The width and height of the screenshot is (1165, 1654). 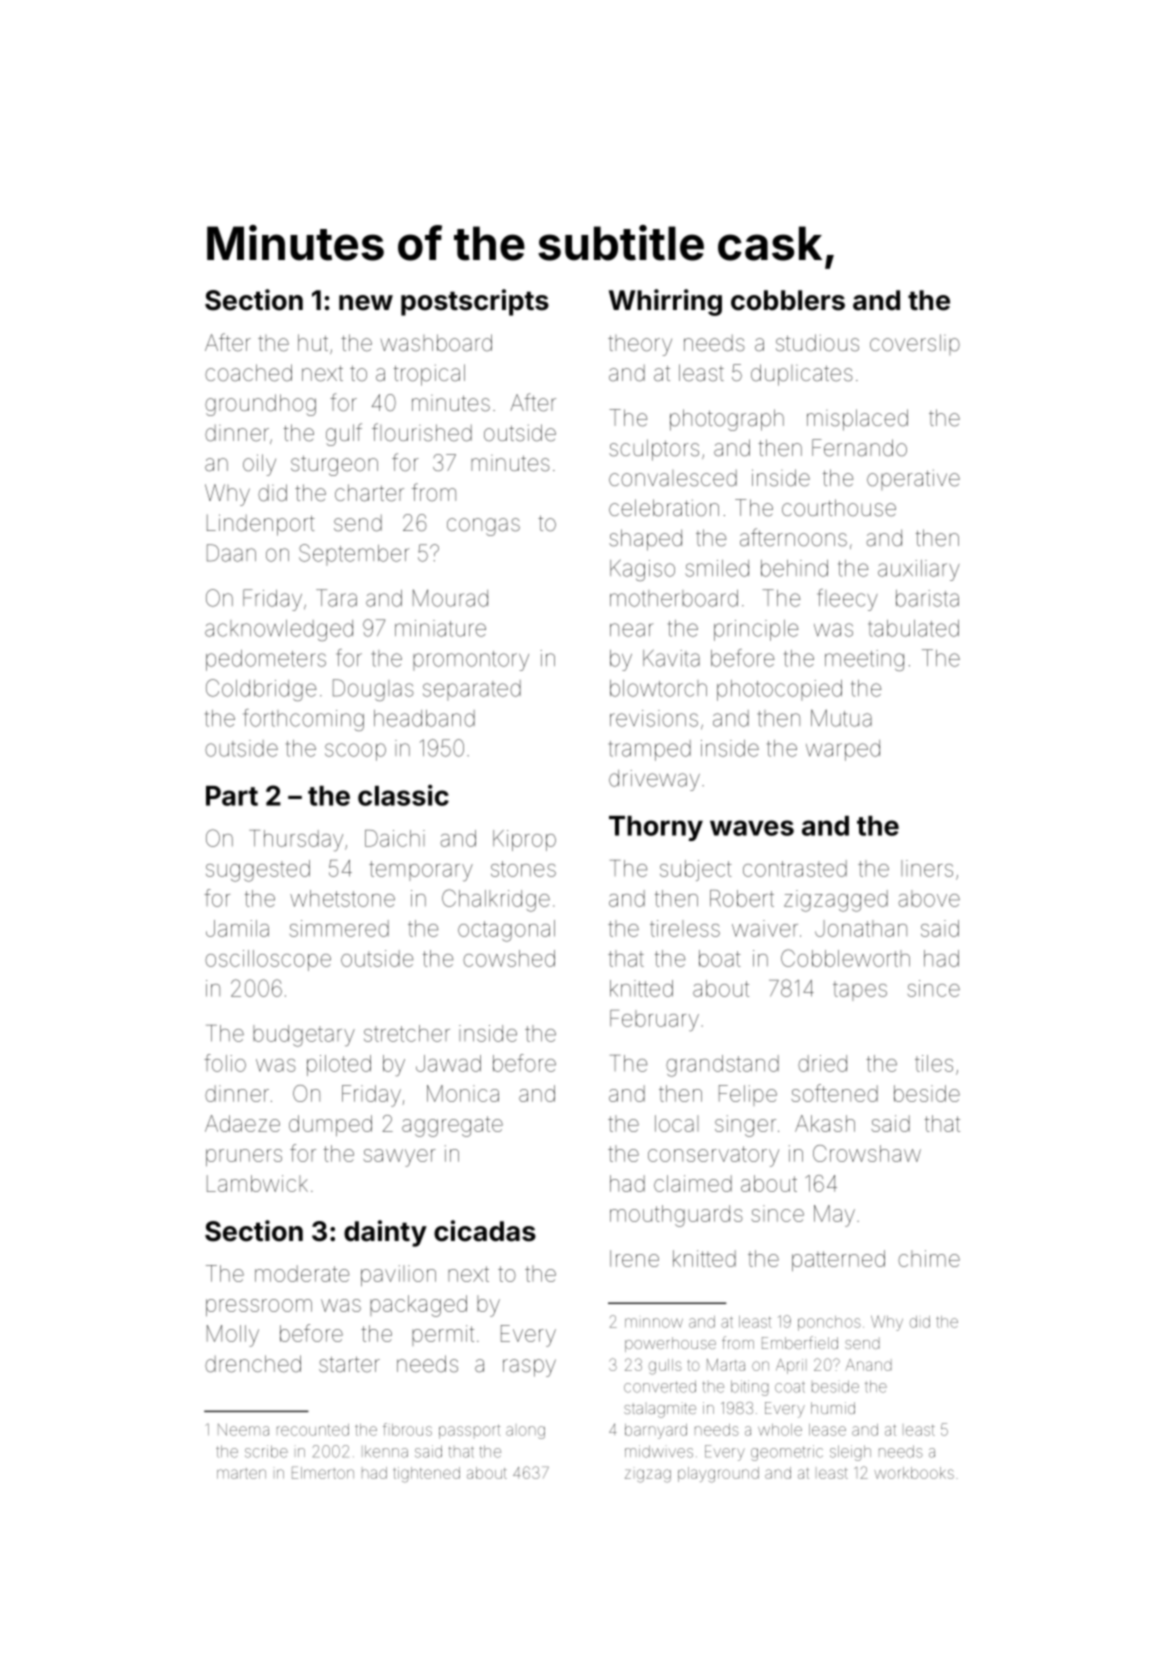 I want to click on liners, so click(x=927, y=868).
